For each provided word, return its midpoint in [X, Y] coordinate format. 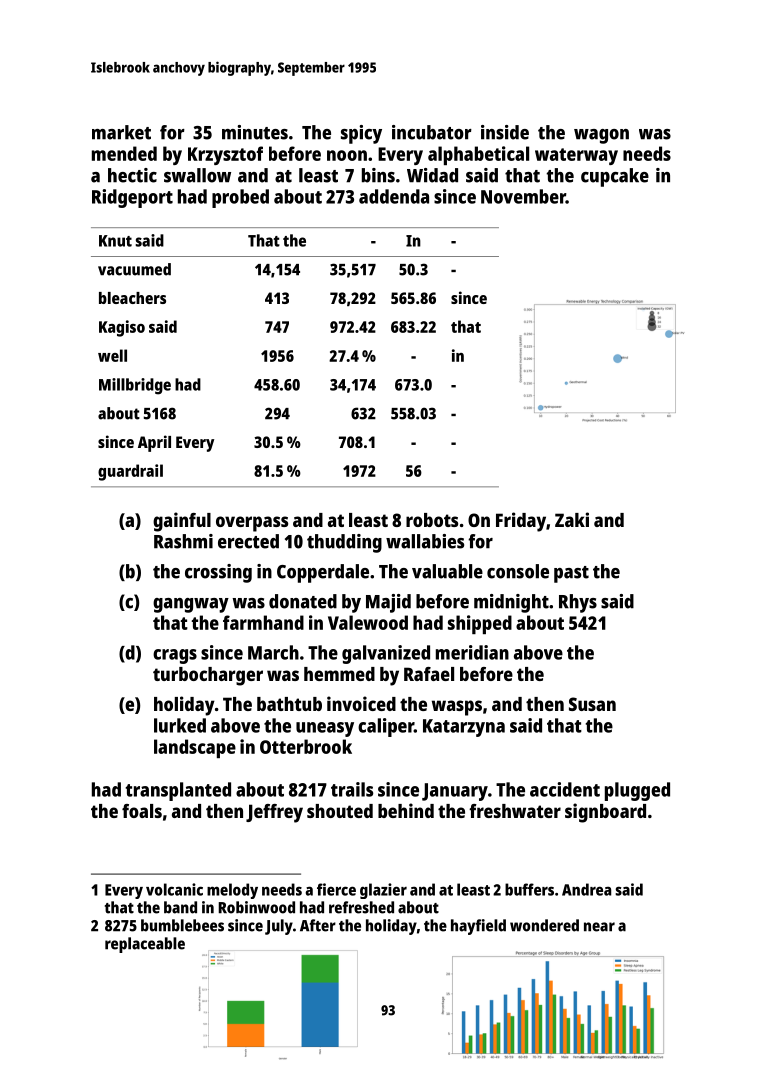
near [599, 927]
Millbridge [135, 386]
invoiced [361, 703]
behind [406, 810]
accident [565, 789]
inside [505, 132]
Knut [115, 241]
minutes [255, 132]
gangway [191, 605]
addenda [394, 196]
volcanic [174, 889]
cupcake [615, 177]
